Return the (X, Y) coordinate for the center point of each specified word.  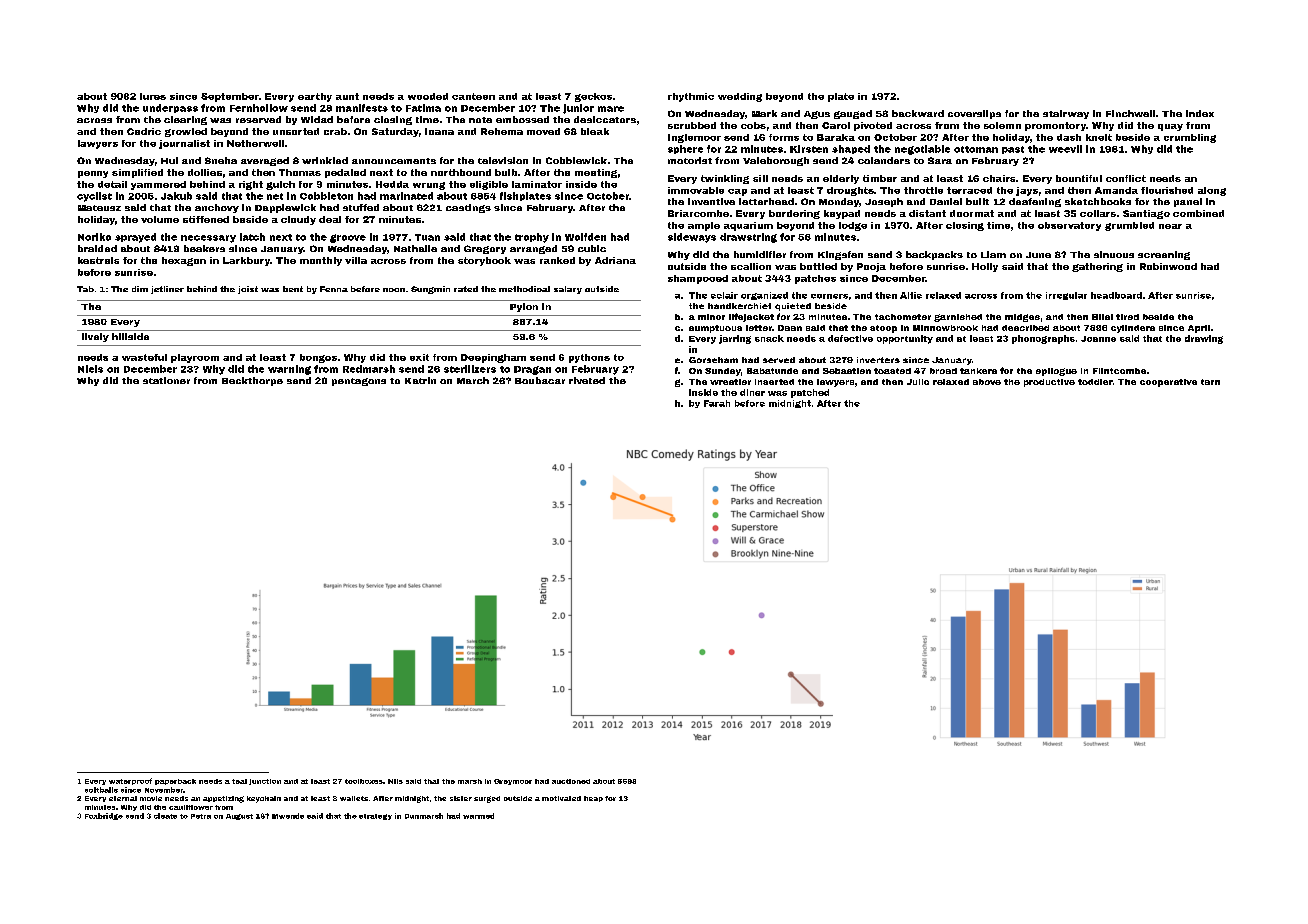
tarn (1210, 382)
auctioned (571, 781)
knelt (1099, 137)
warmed (478, 816)
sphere (685, 149)
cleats (165, 816)
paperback (175, 782)
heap (593, 799)
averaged (265, 161)
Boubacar (540, 380)
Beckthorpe (252, 381)
